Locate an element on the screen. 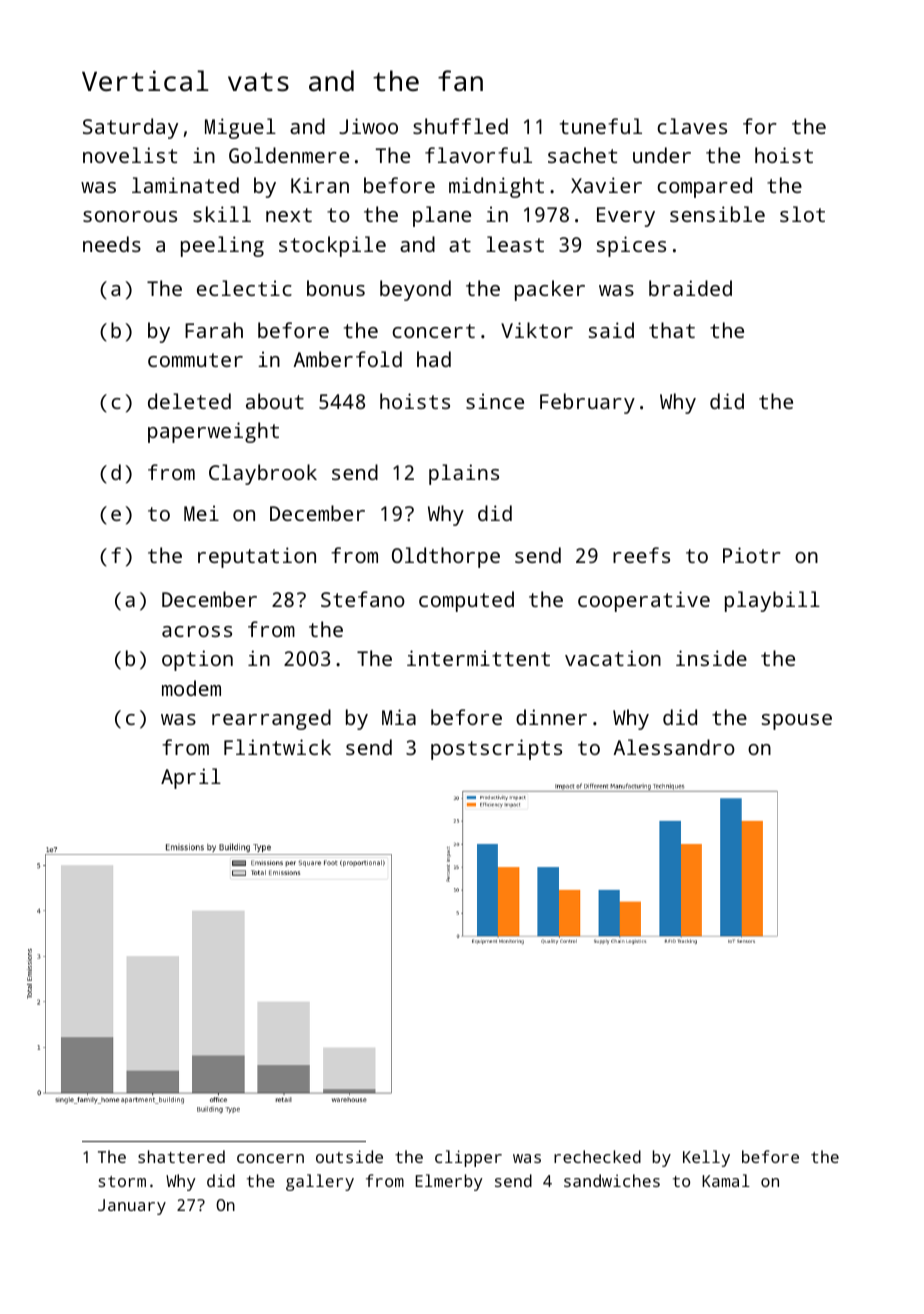  storm is located at coordinates (122, 1181).
